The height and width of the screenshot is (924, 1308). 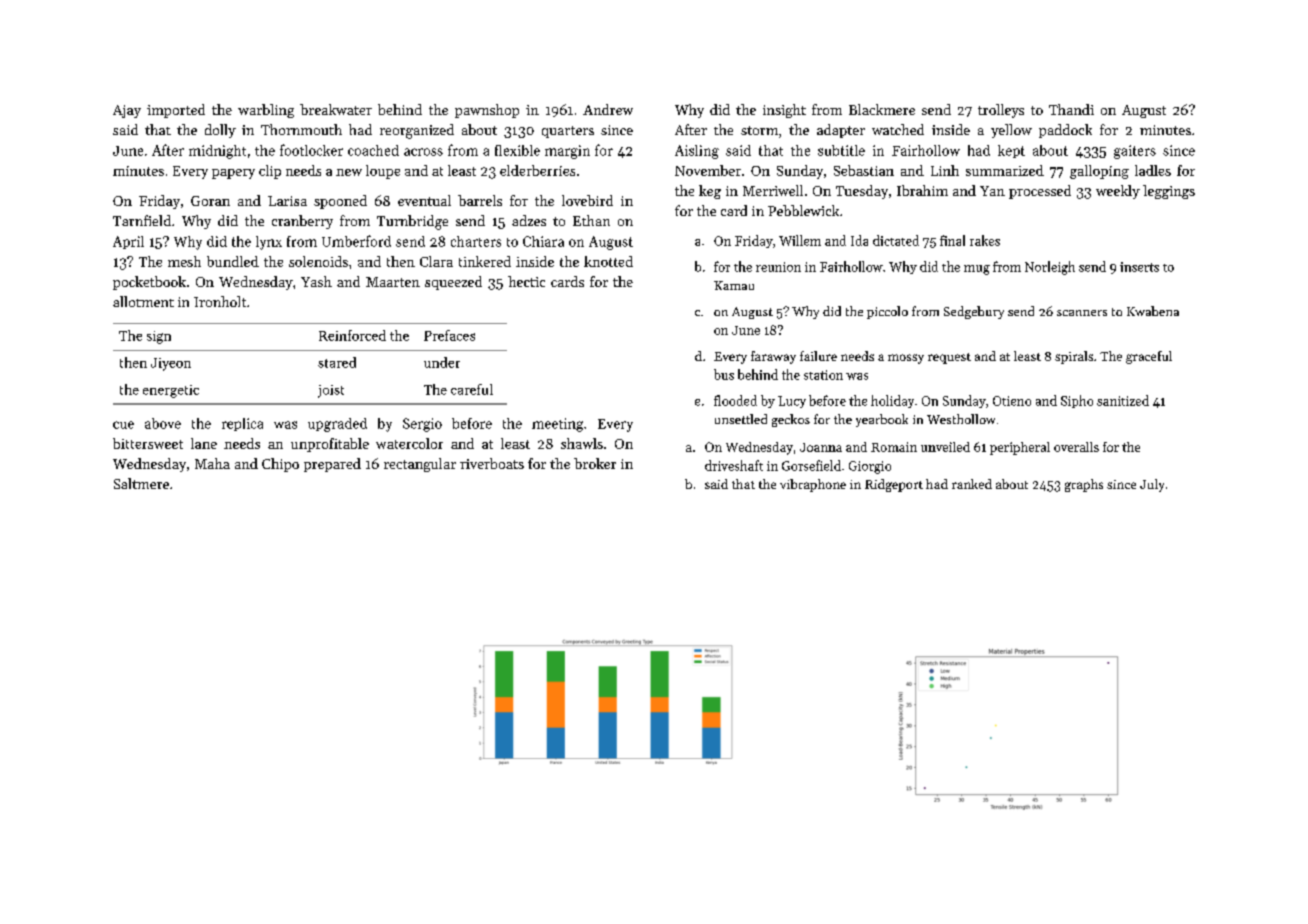 I want to click on mossy, so click(x=906, y=359).
